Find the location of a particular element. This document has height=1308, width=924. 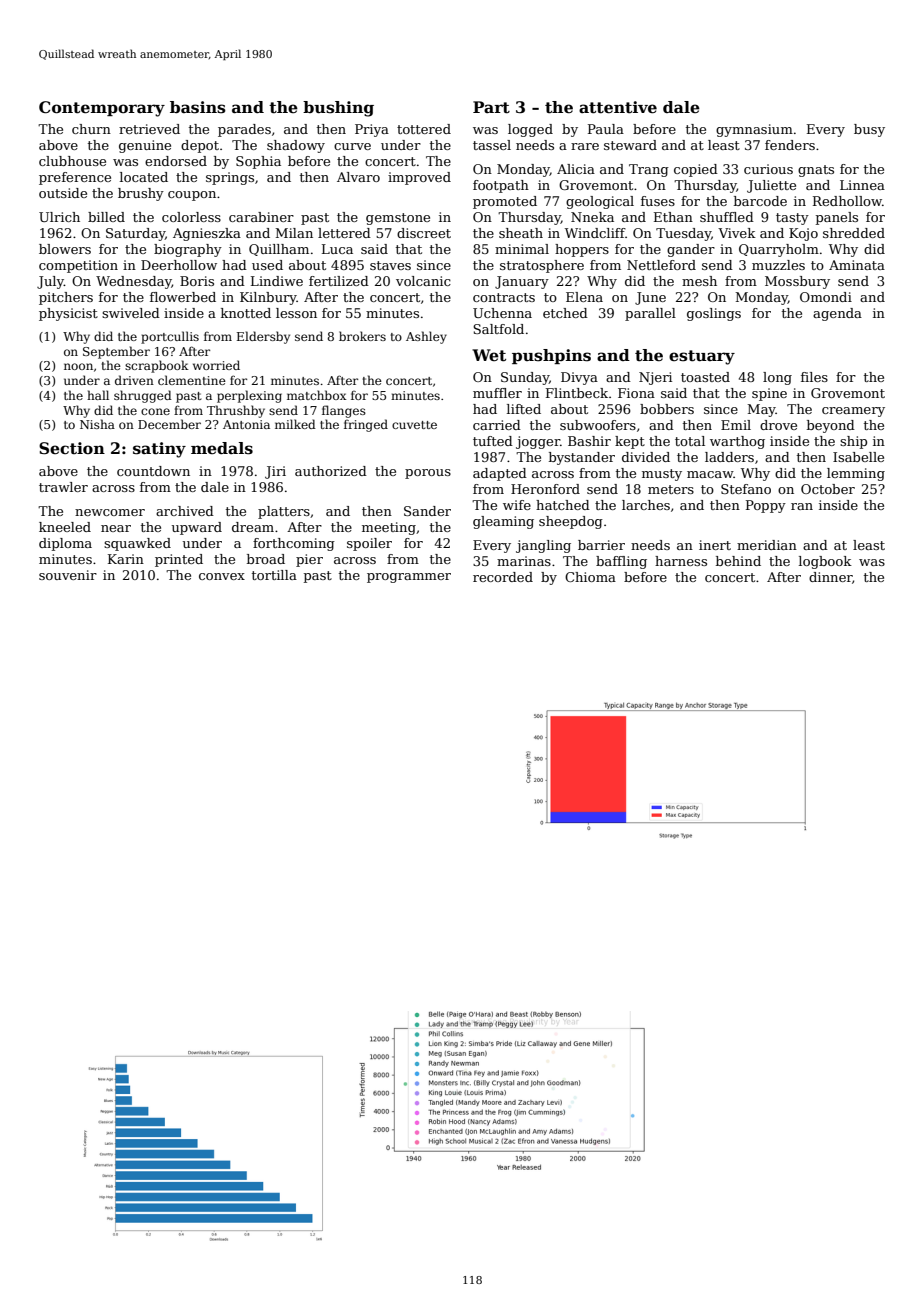

programmer is located at coordinates (409, 578).
